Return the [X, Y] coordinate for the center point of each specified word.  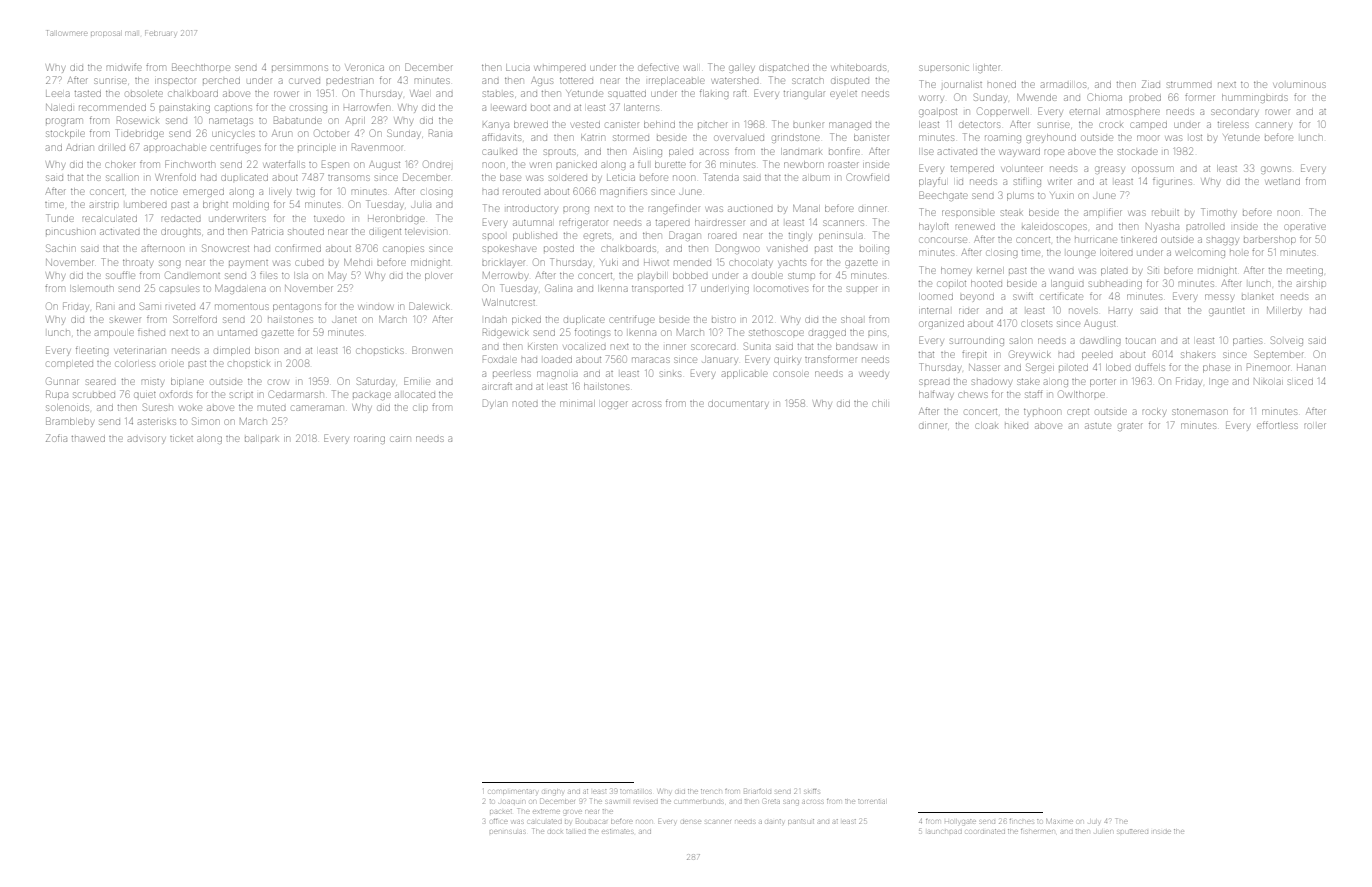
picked [526, 321]
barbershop [1269, 240]
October [332, 133]
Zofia [56, 438]
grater [1130, 427]
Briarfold [757, 791]
